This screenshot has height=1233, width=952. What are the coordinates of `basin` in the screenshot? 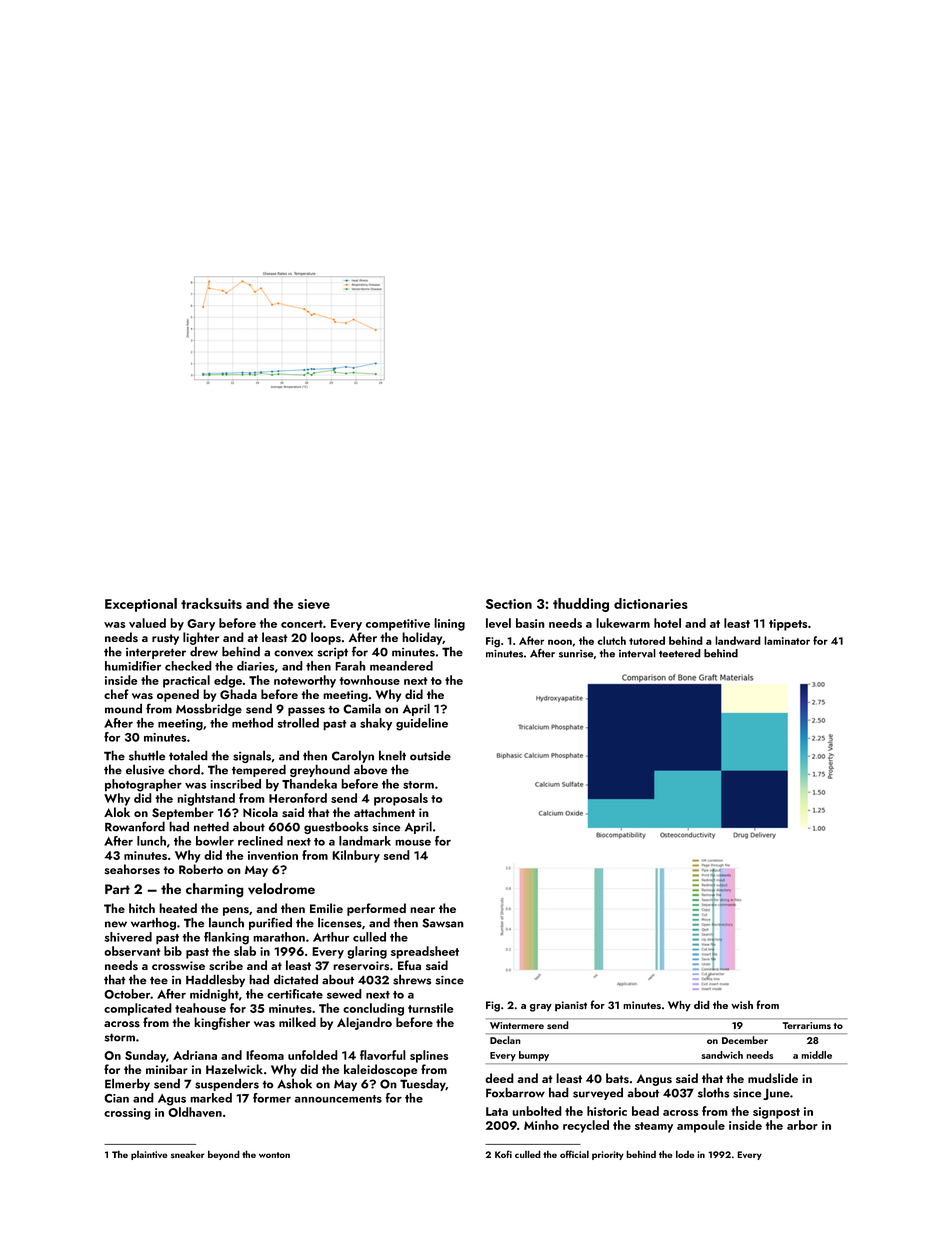 It's located at (530, 623).
